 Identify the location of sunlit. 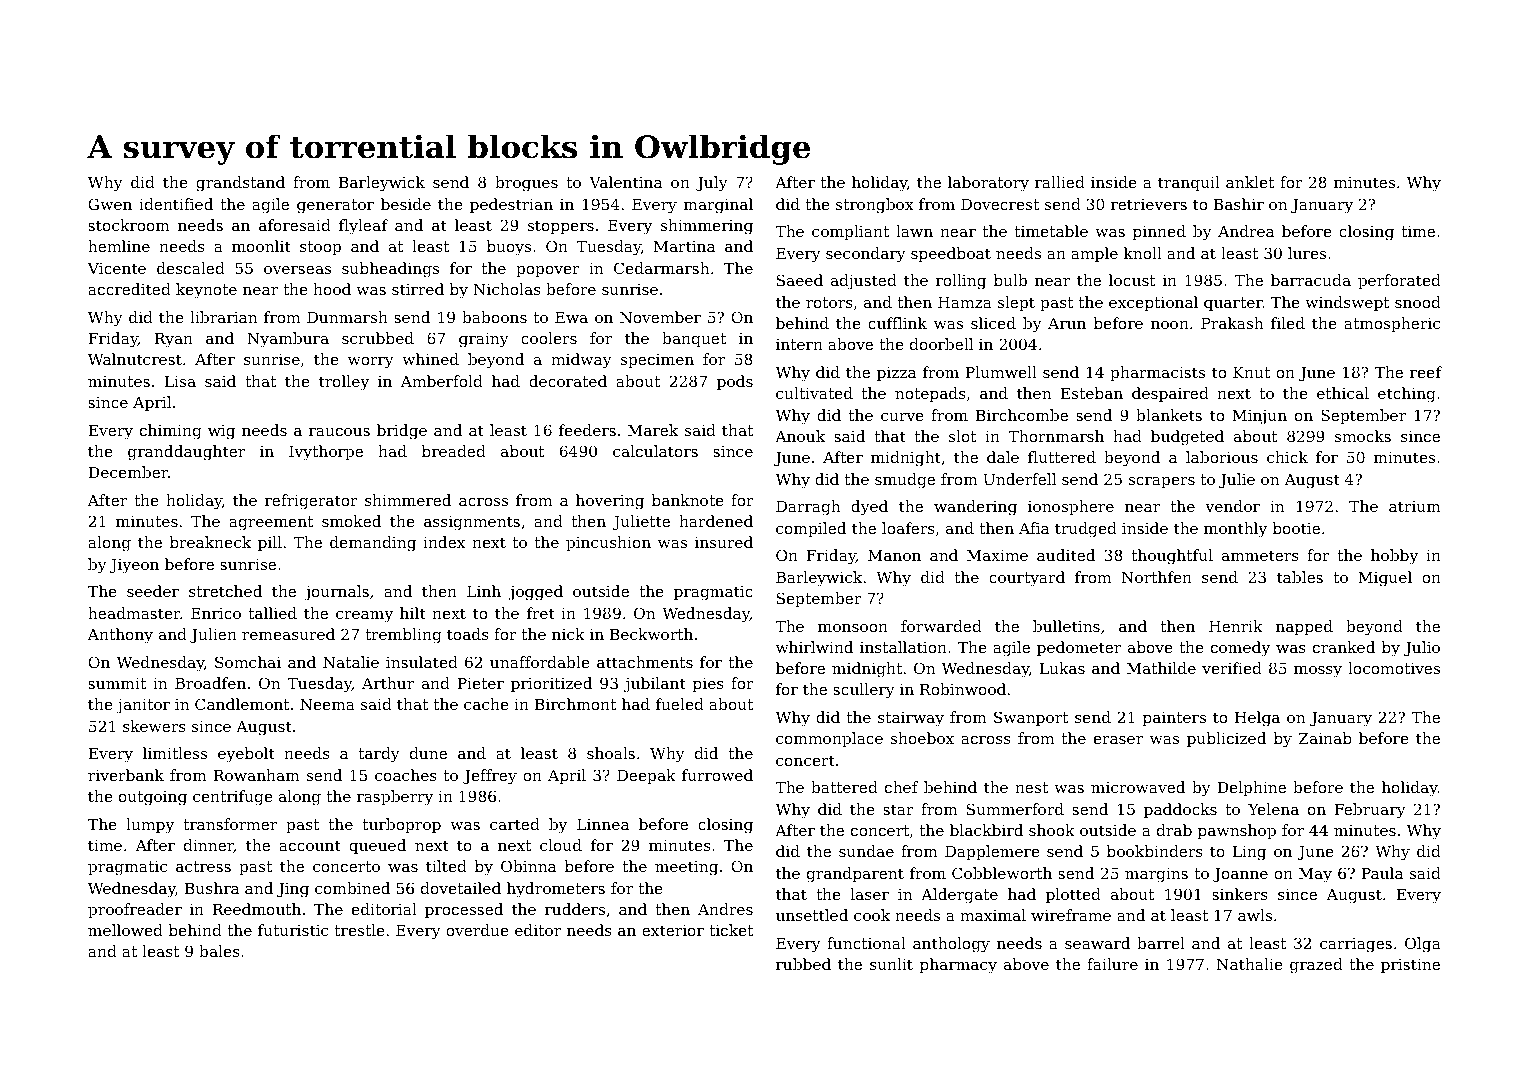
(891, 964).
